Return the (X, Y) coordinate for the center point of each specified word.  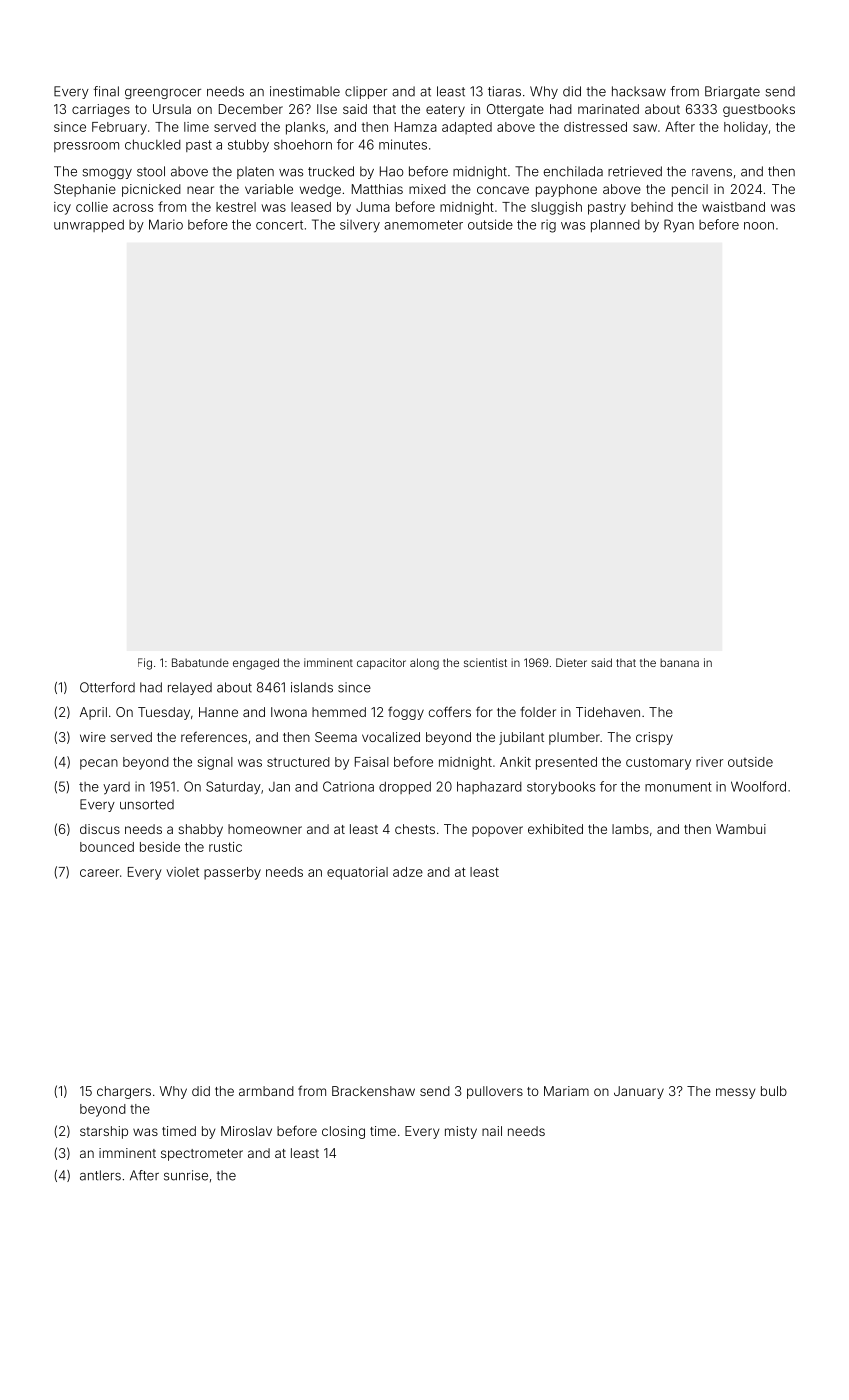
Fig (145, 664)
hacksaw (639, 91)
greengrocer (163, 94)
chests (415, 829)
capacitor (381, 664)
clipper (366, 92)
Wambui (741, 829)
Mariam (566, 1091)
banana (679, 663)
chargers (124, 1092)
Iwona (289, 712)
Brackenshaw (373, 1091)
